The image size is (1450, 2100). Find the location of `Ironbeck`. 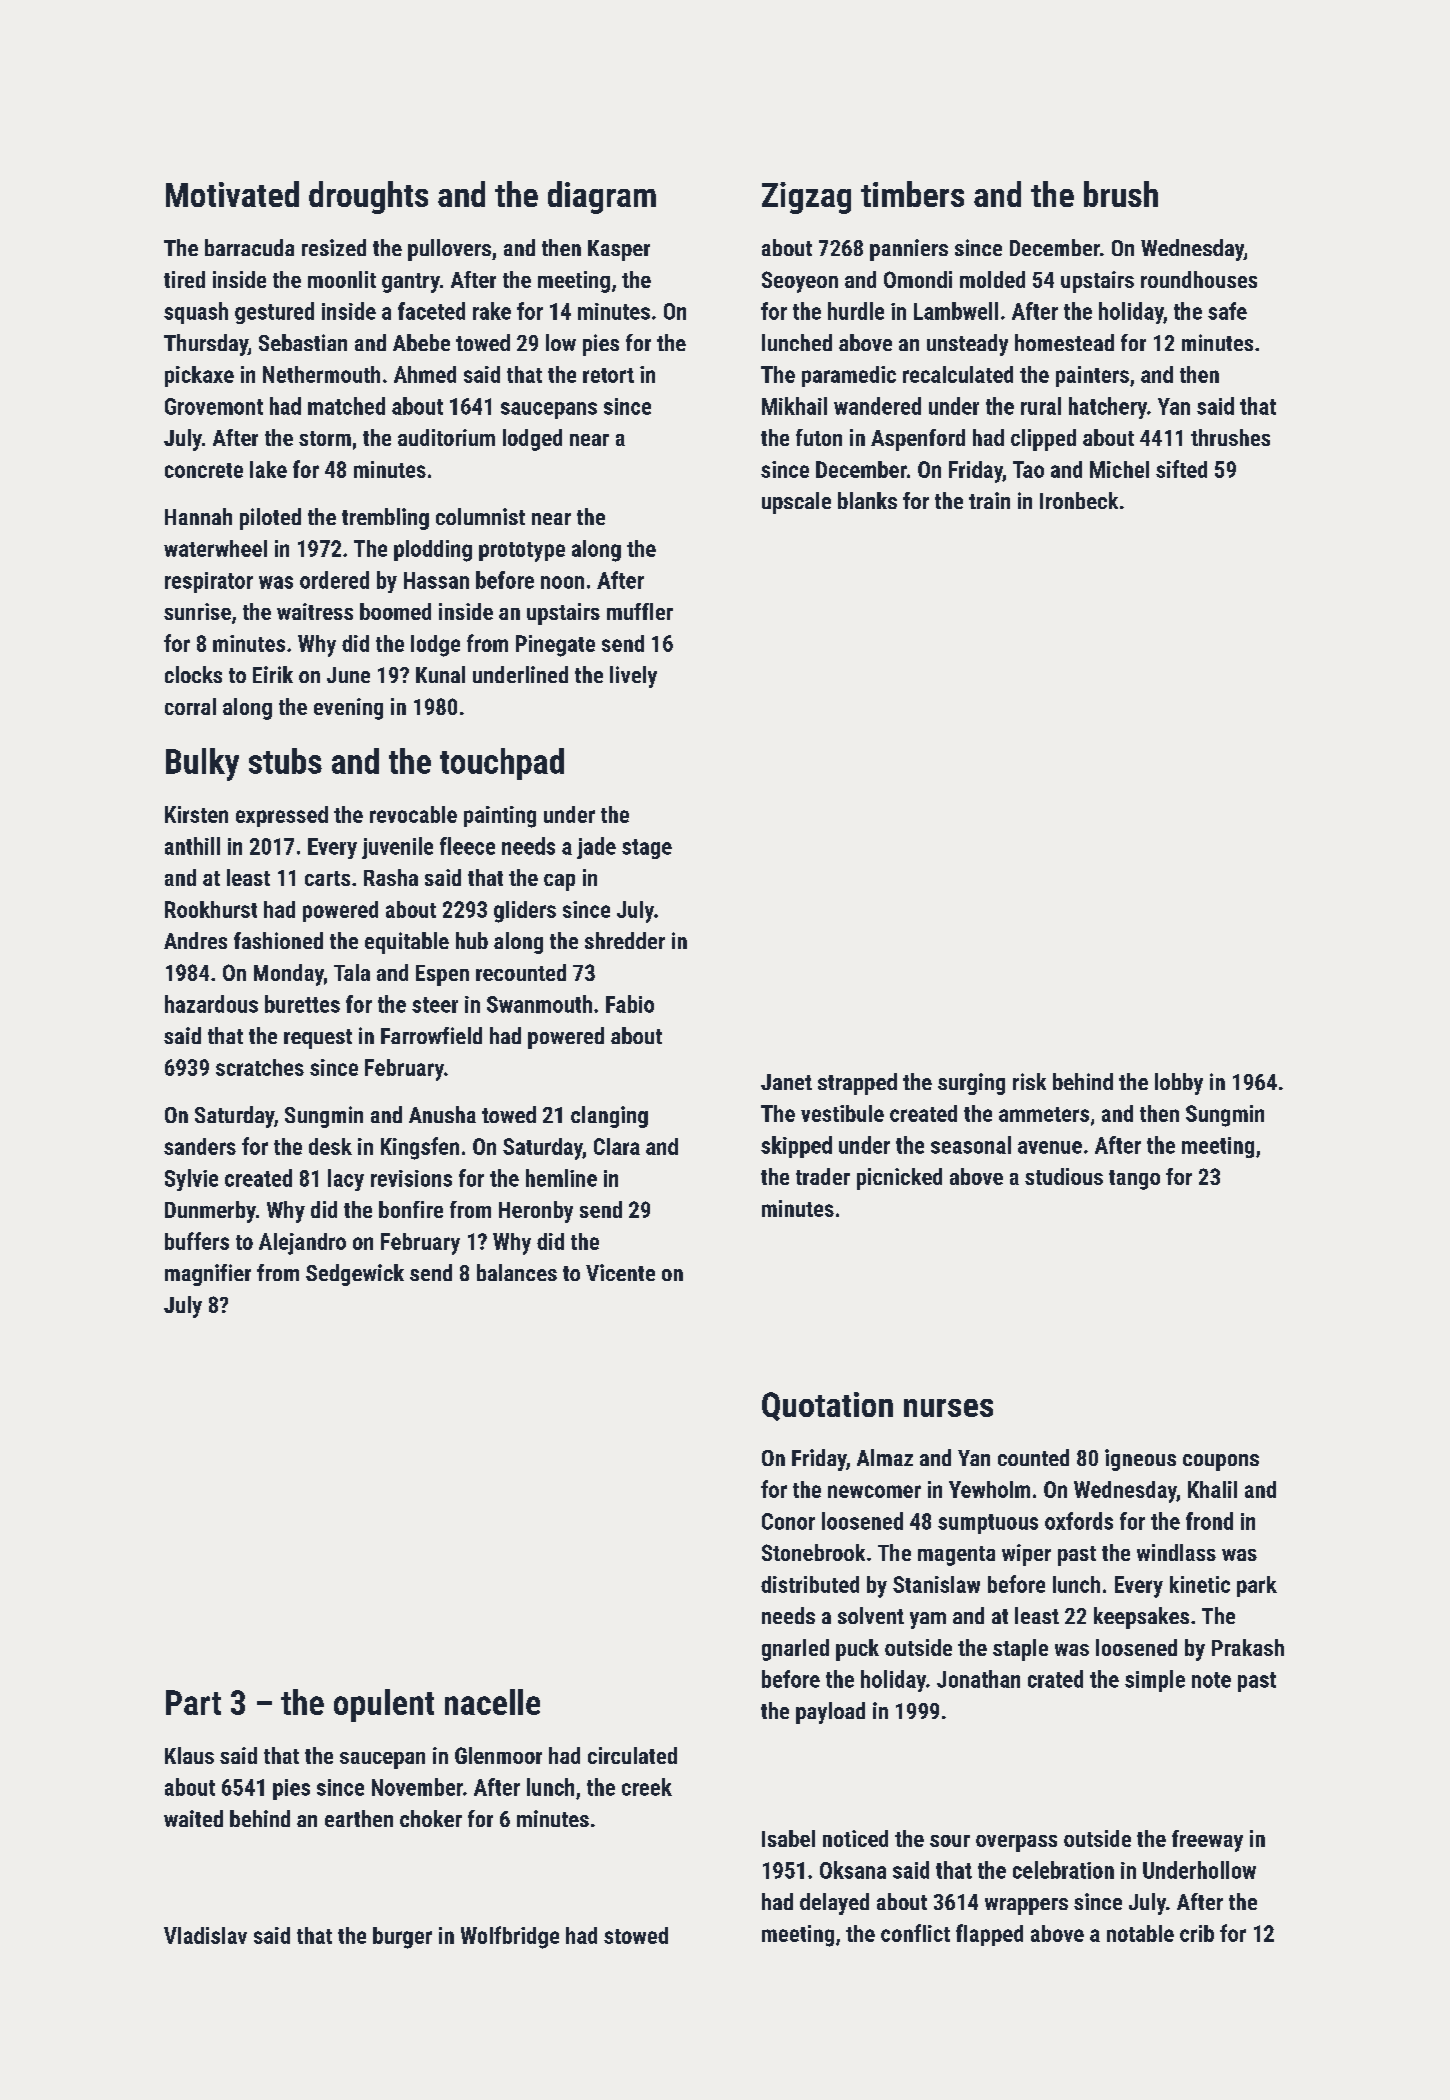

Ironbeck is located at coordinates (1079, 500).
